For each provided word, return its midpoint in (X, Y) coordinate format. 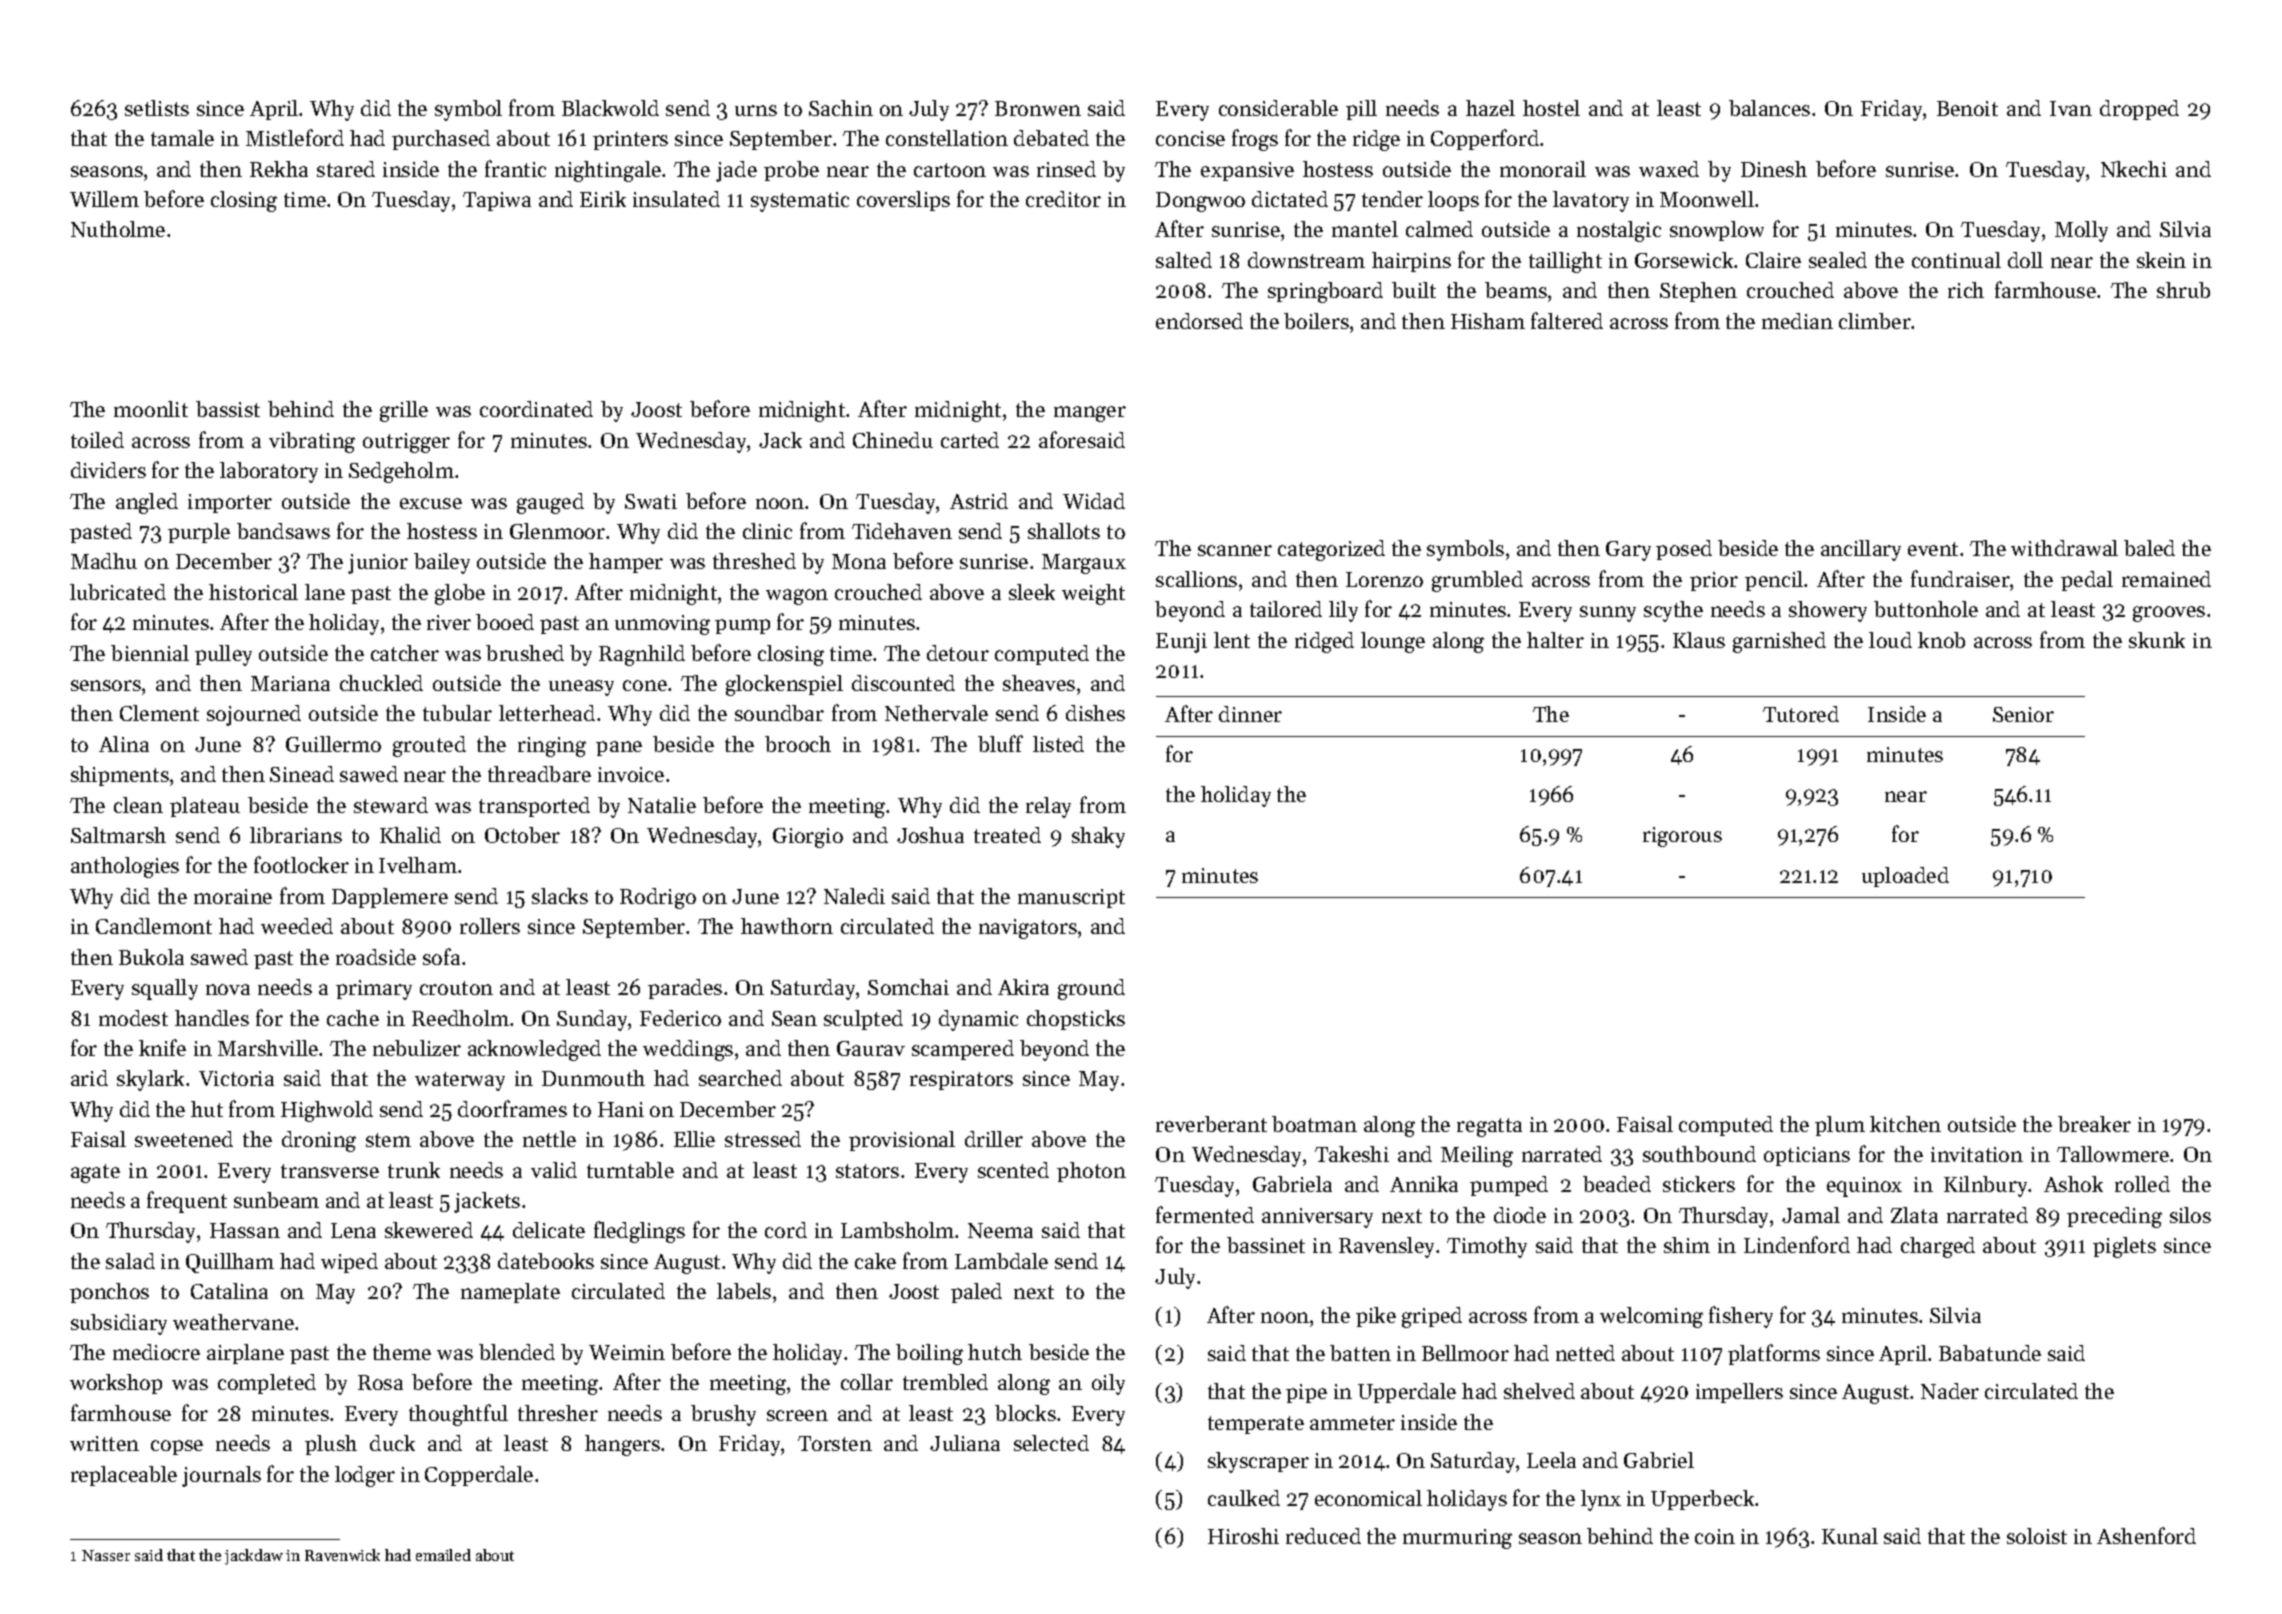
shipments (120, 776)
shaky (1098, 837)
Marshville (268, 1048)
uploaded (1905, 877)
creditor (1063, 199)
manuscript (1071, 898)
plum (1840, 1126)
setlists (157, 108)
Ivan (2071, 108)
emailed (443, 1555)
